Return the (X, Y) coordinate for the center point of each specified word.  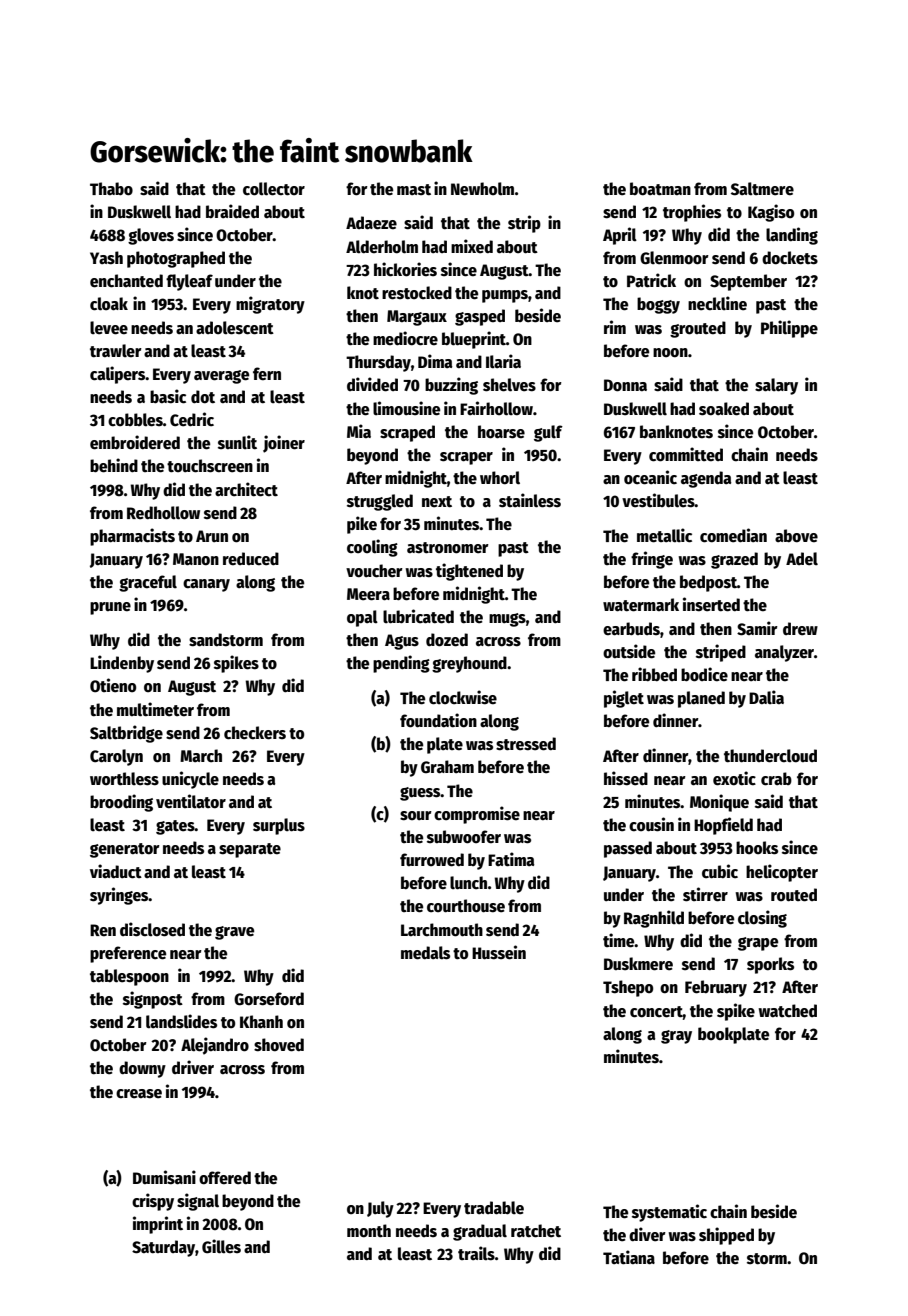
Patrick (651, 280)
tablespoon (129, 977)
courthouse (466, 906)
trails (476, 1253)
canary (206, 585)
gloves (151, 236)
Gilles (221, 1246)
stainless (530, 500)
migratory (270, 305)
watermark (641, 605)
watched (787, 1011)
